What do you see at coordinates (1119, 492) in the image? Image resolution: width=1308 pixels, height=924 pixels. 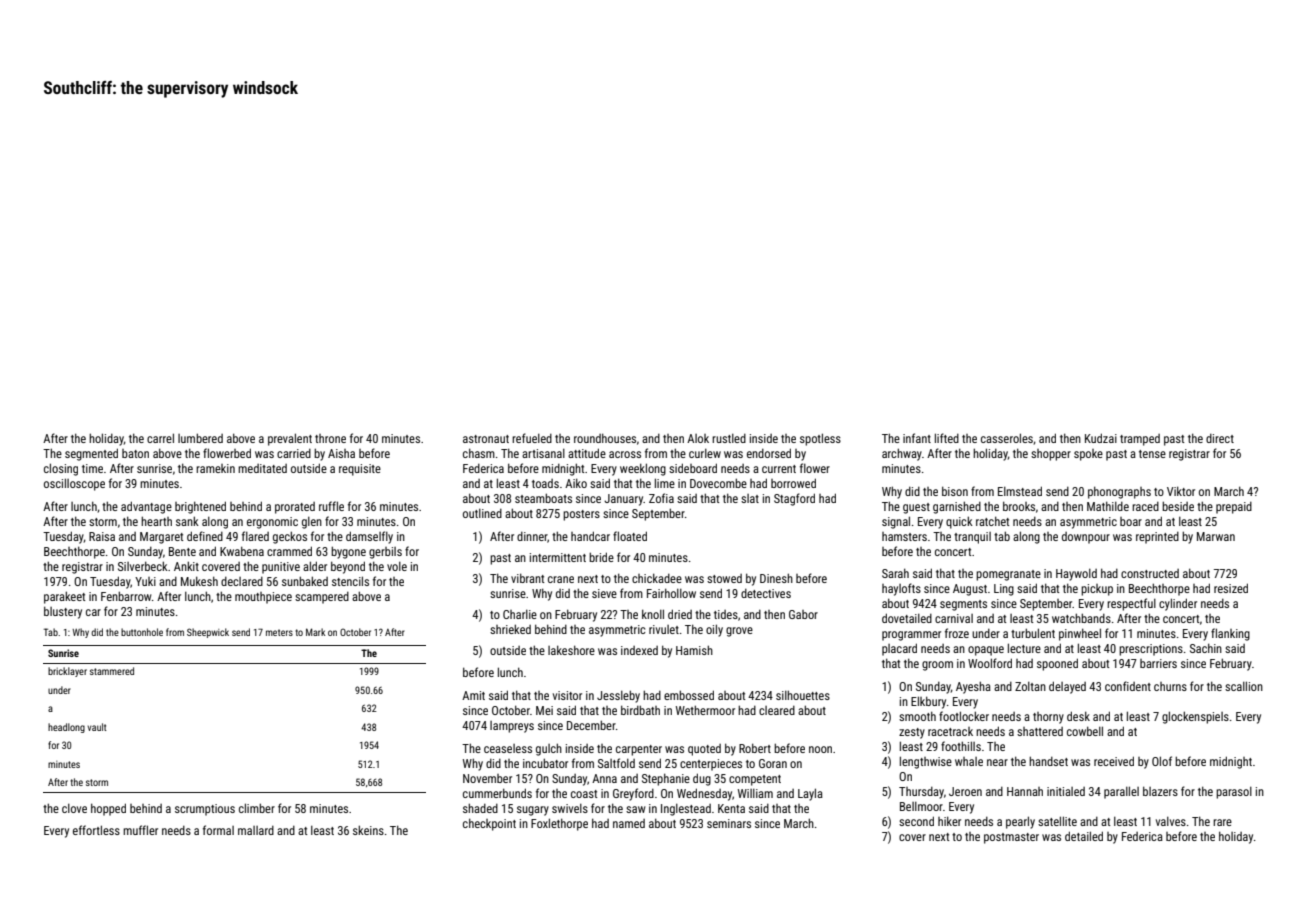 I see `phonographs` at bounding box center [1119, 492].
